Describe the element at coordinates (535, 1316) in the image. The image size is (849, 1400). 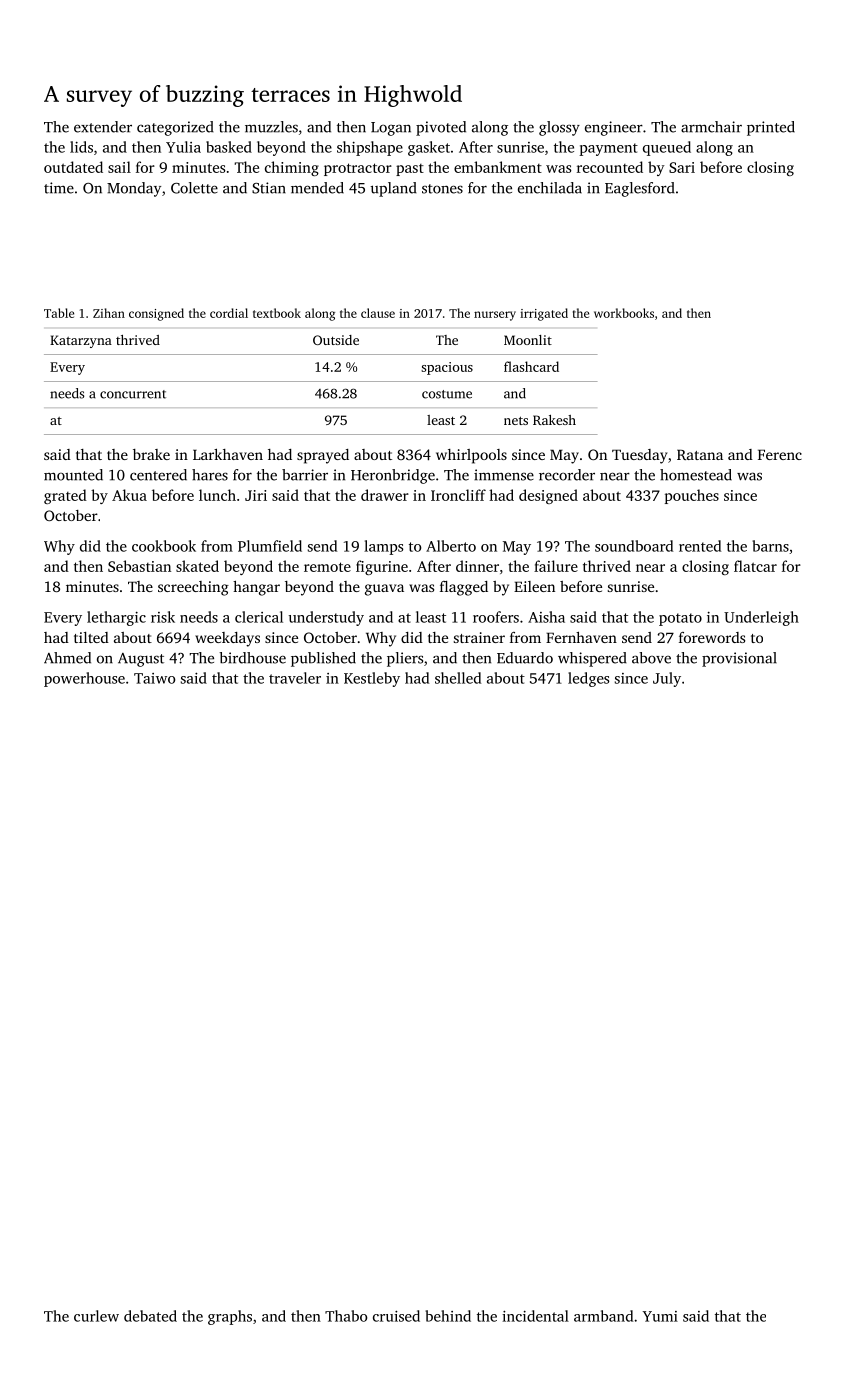
I see `incidental` at that location.
